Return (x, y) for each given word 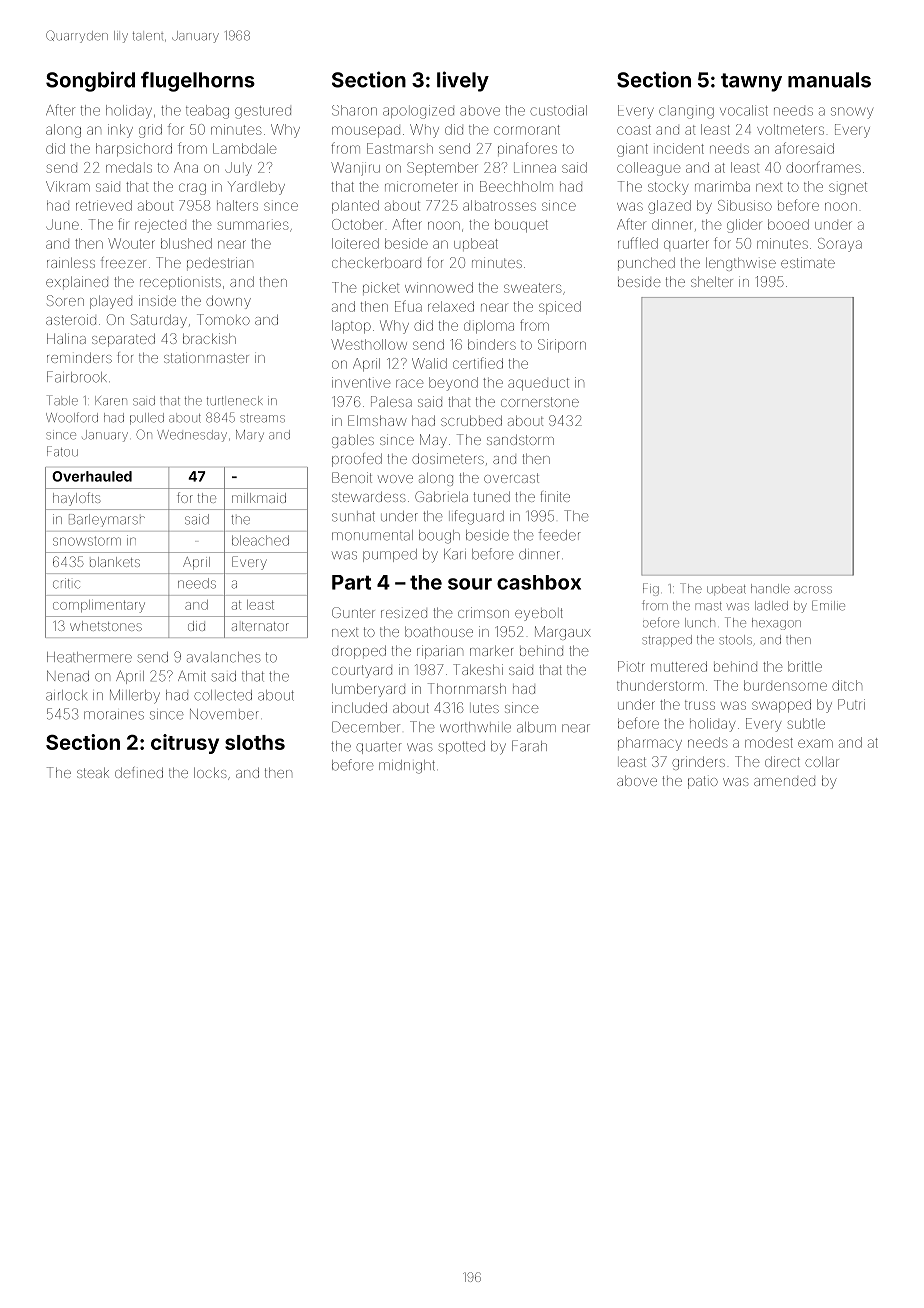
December (366, 727)
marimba (722, 186)
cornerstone (540, 402)
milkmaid (259, 498)
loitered (355, 243)
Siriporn (562, 346)
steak (93, 773)
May (433, 441)
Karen (111, 401)
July (238, 169)
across (813, 590)
